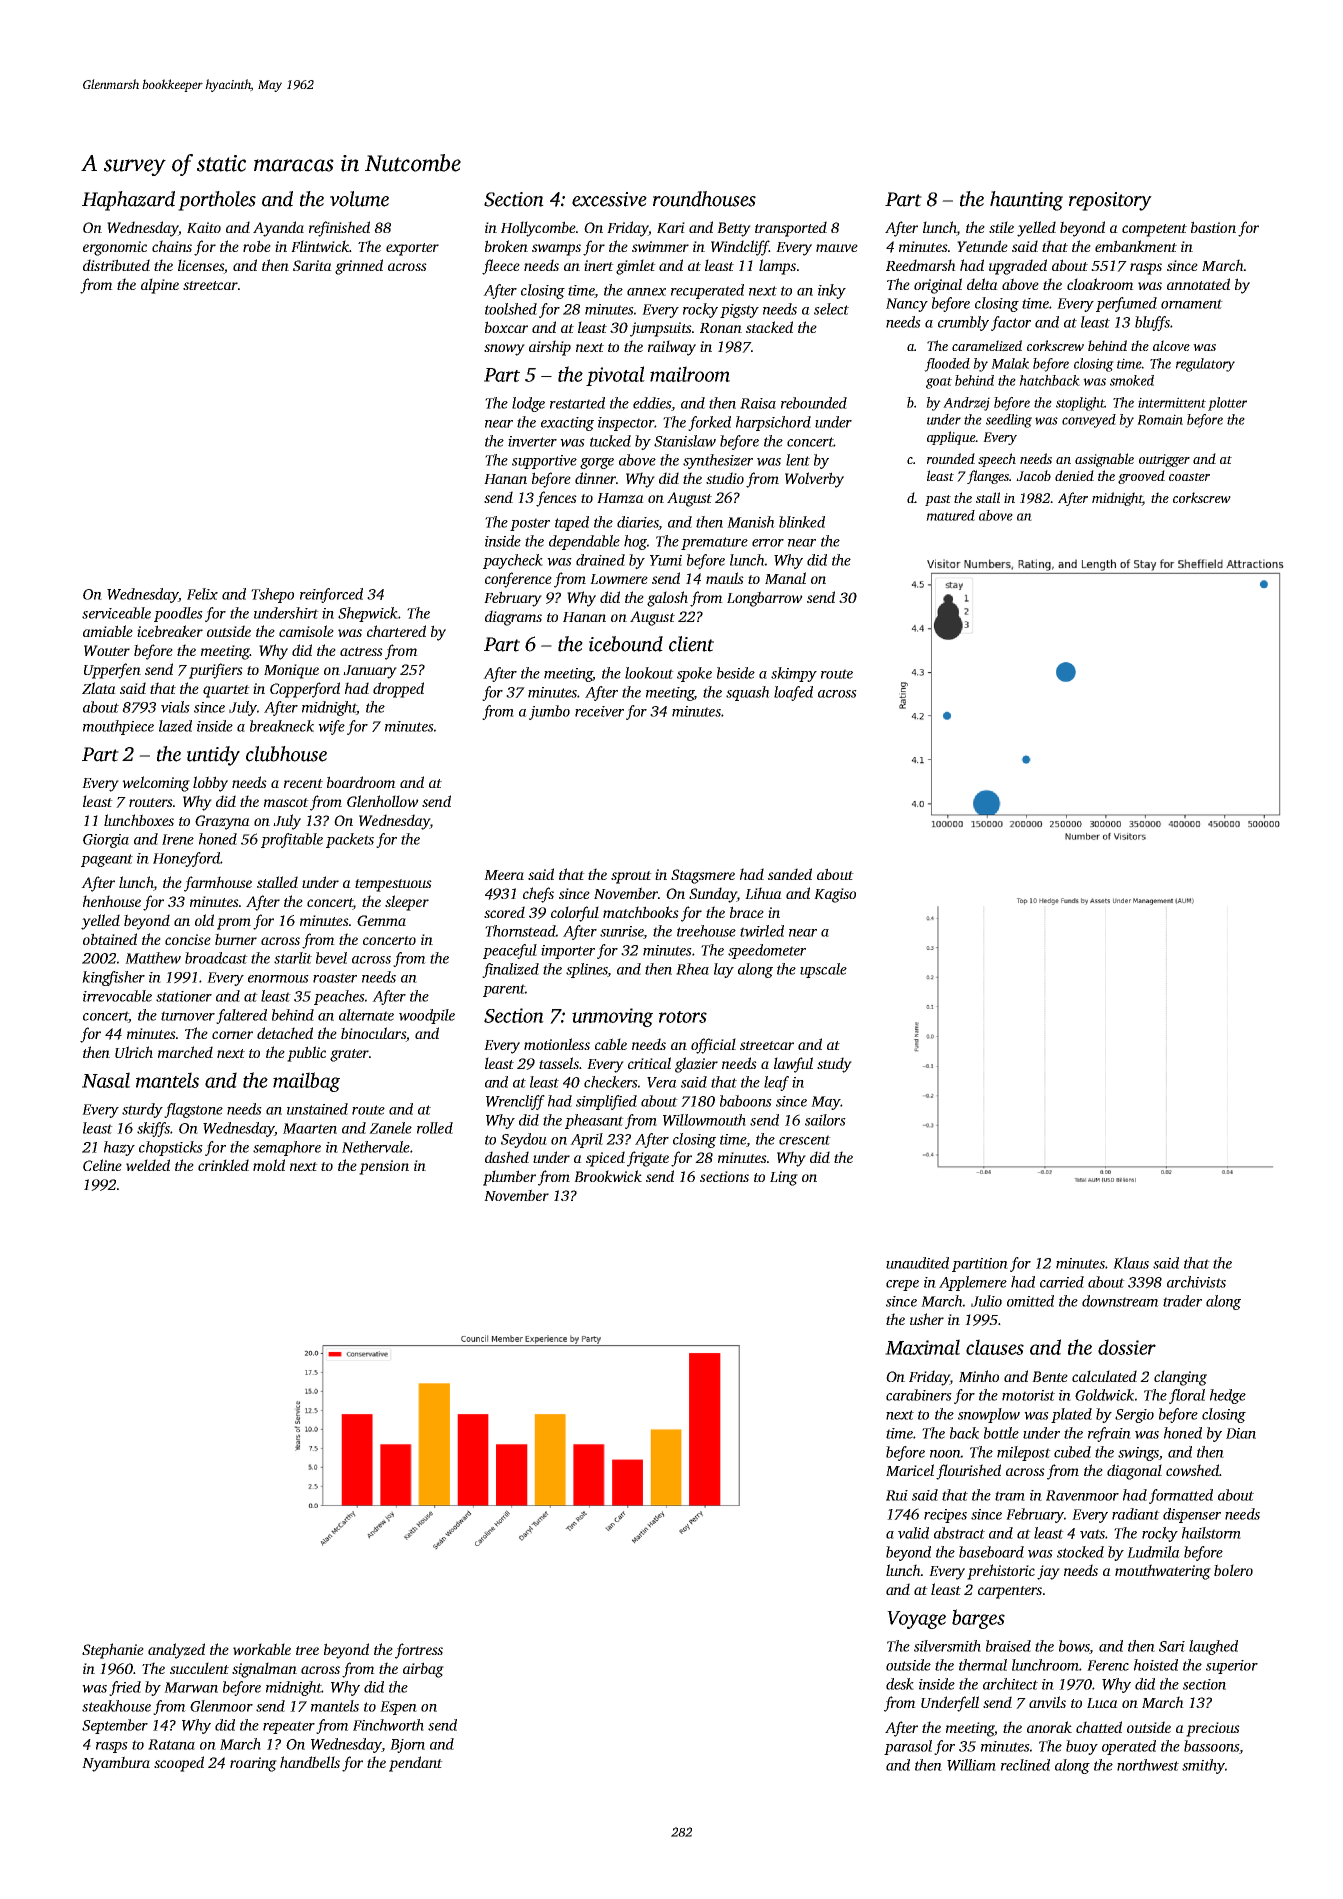  What do you see at coordinates (1110, 201) in the page?
I see `repository` at bounding box center [1110, 201].
